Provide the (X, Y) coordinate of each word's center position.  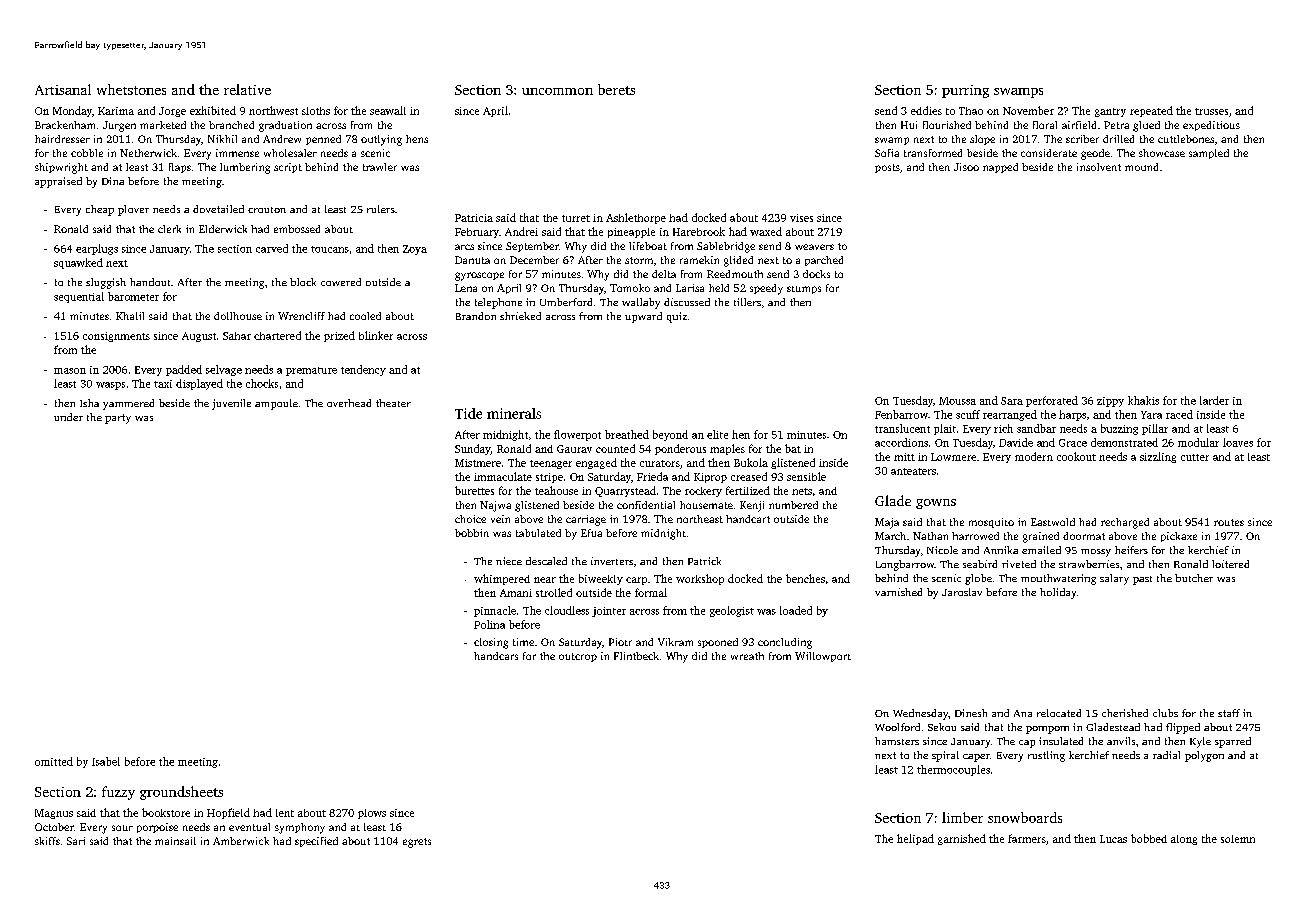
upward (643, 317)
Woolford (897, 727)
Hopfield (228, 813)
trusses (1211, 111)
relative (247, 89)
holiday (1058, 593)
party (118, 419)
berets (616, 89)
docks (816, 274)
